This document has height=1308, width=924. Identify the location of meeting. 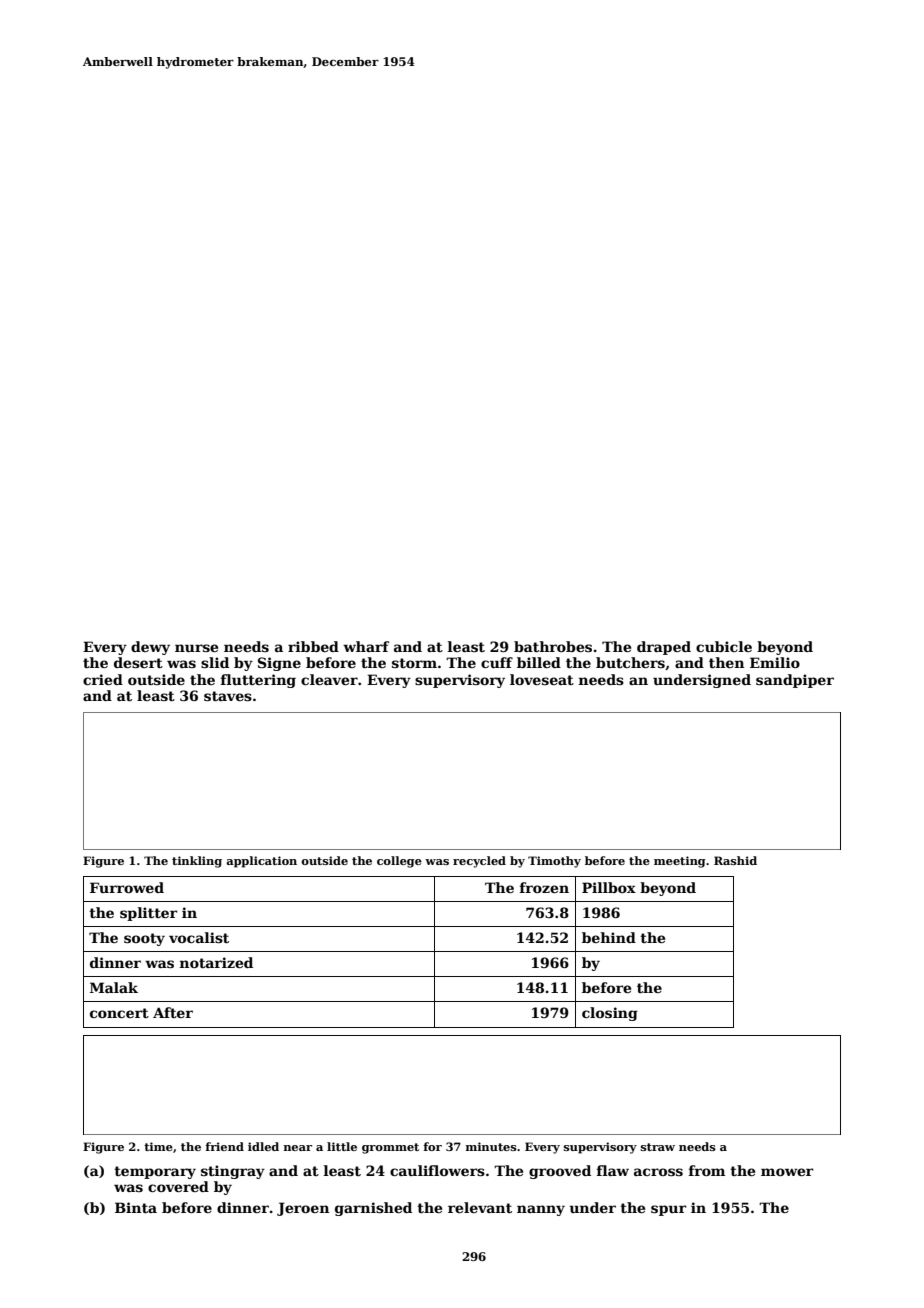
(680, 862).
